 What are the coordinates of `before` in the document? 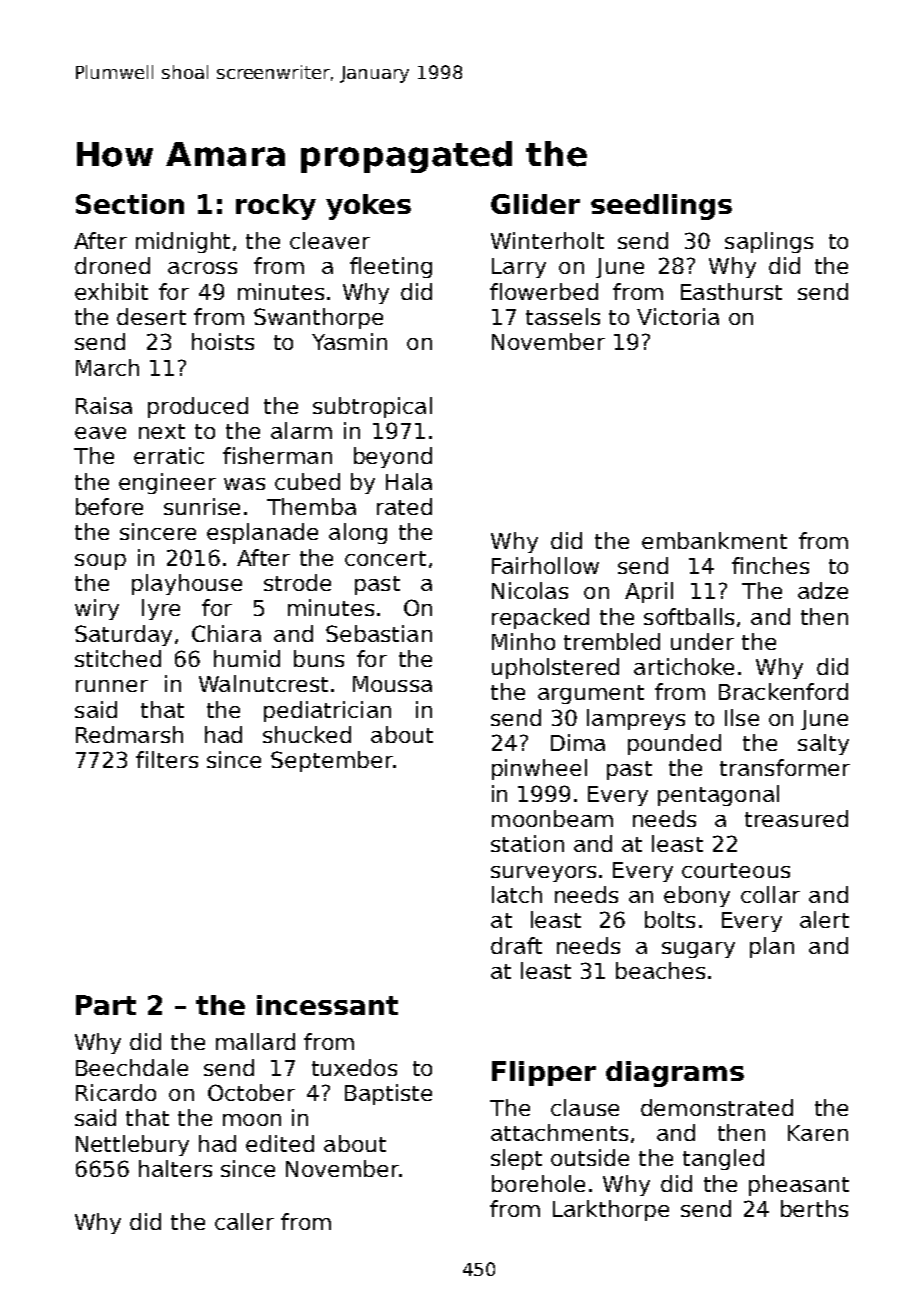 It's located at (109, 506).
